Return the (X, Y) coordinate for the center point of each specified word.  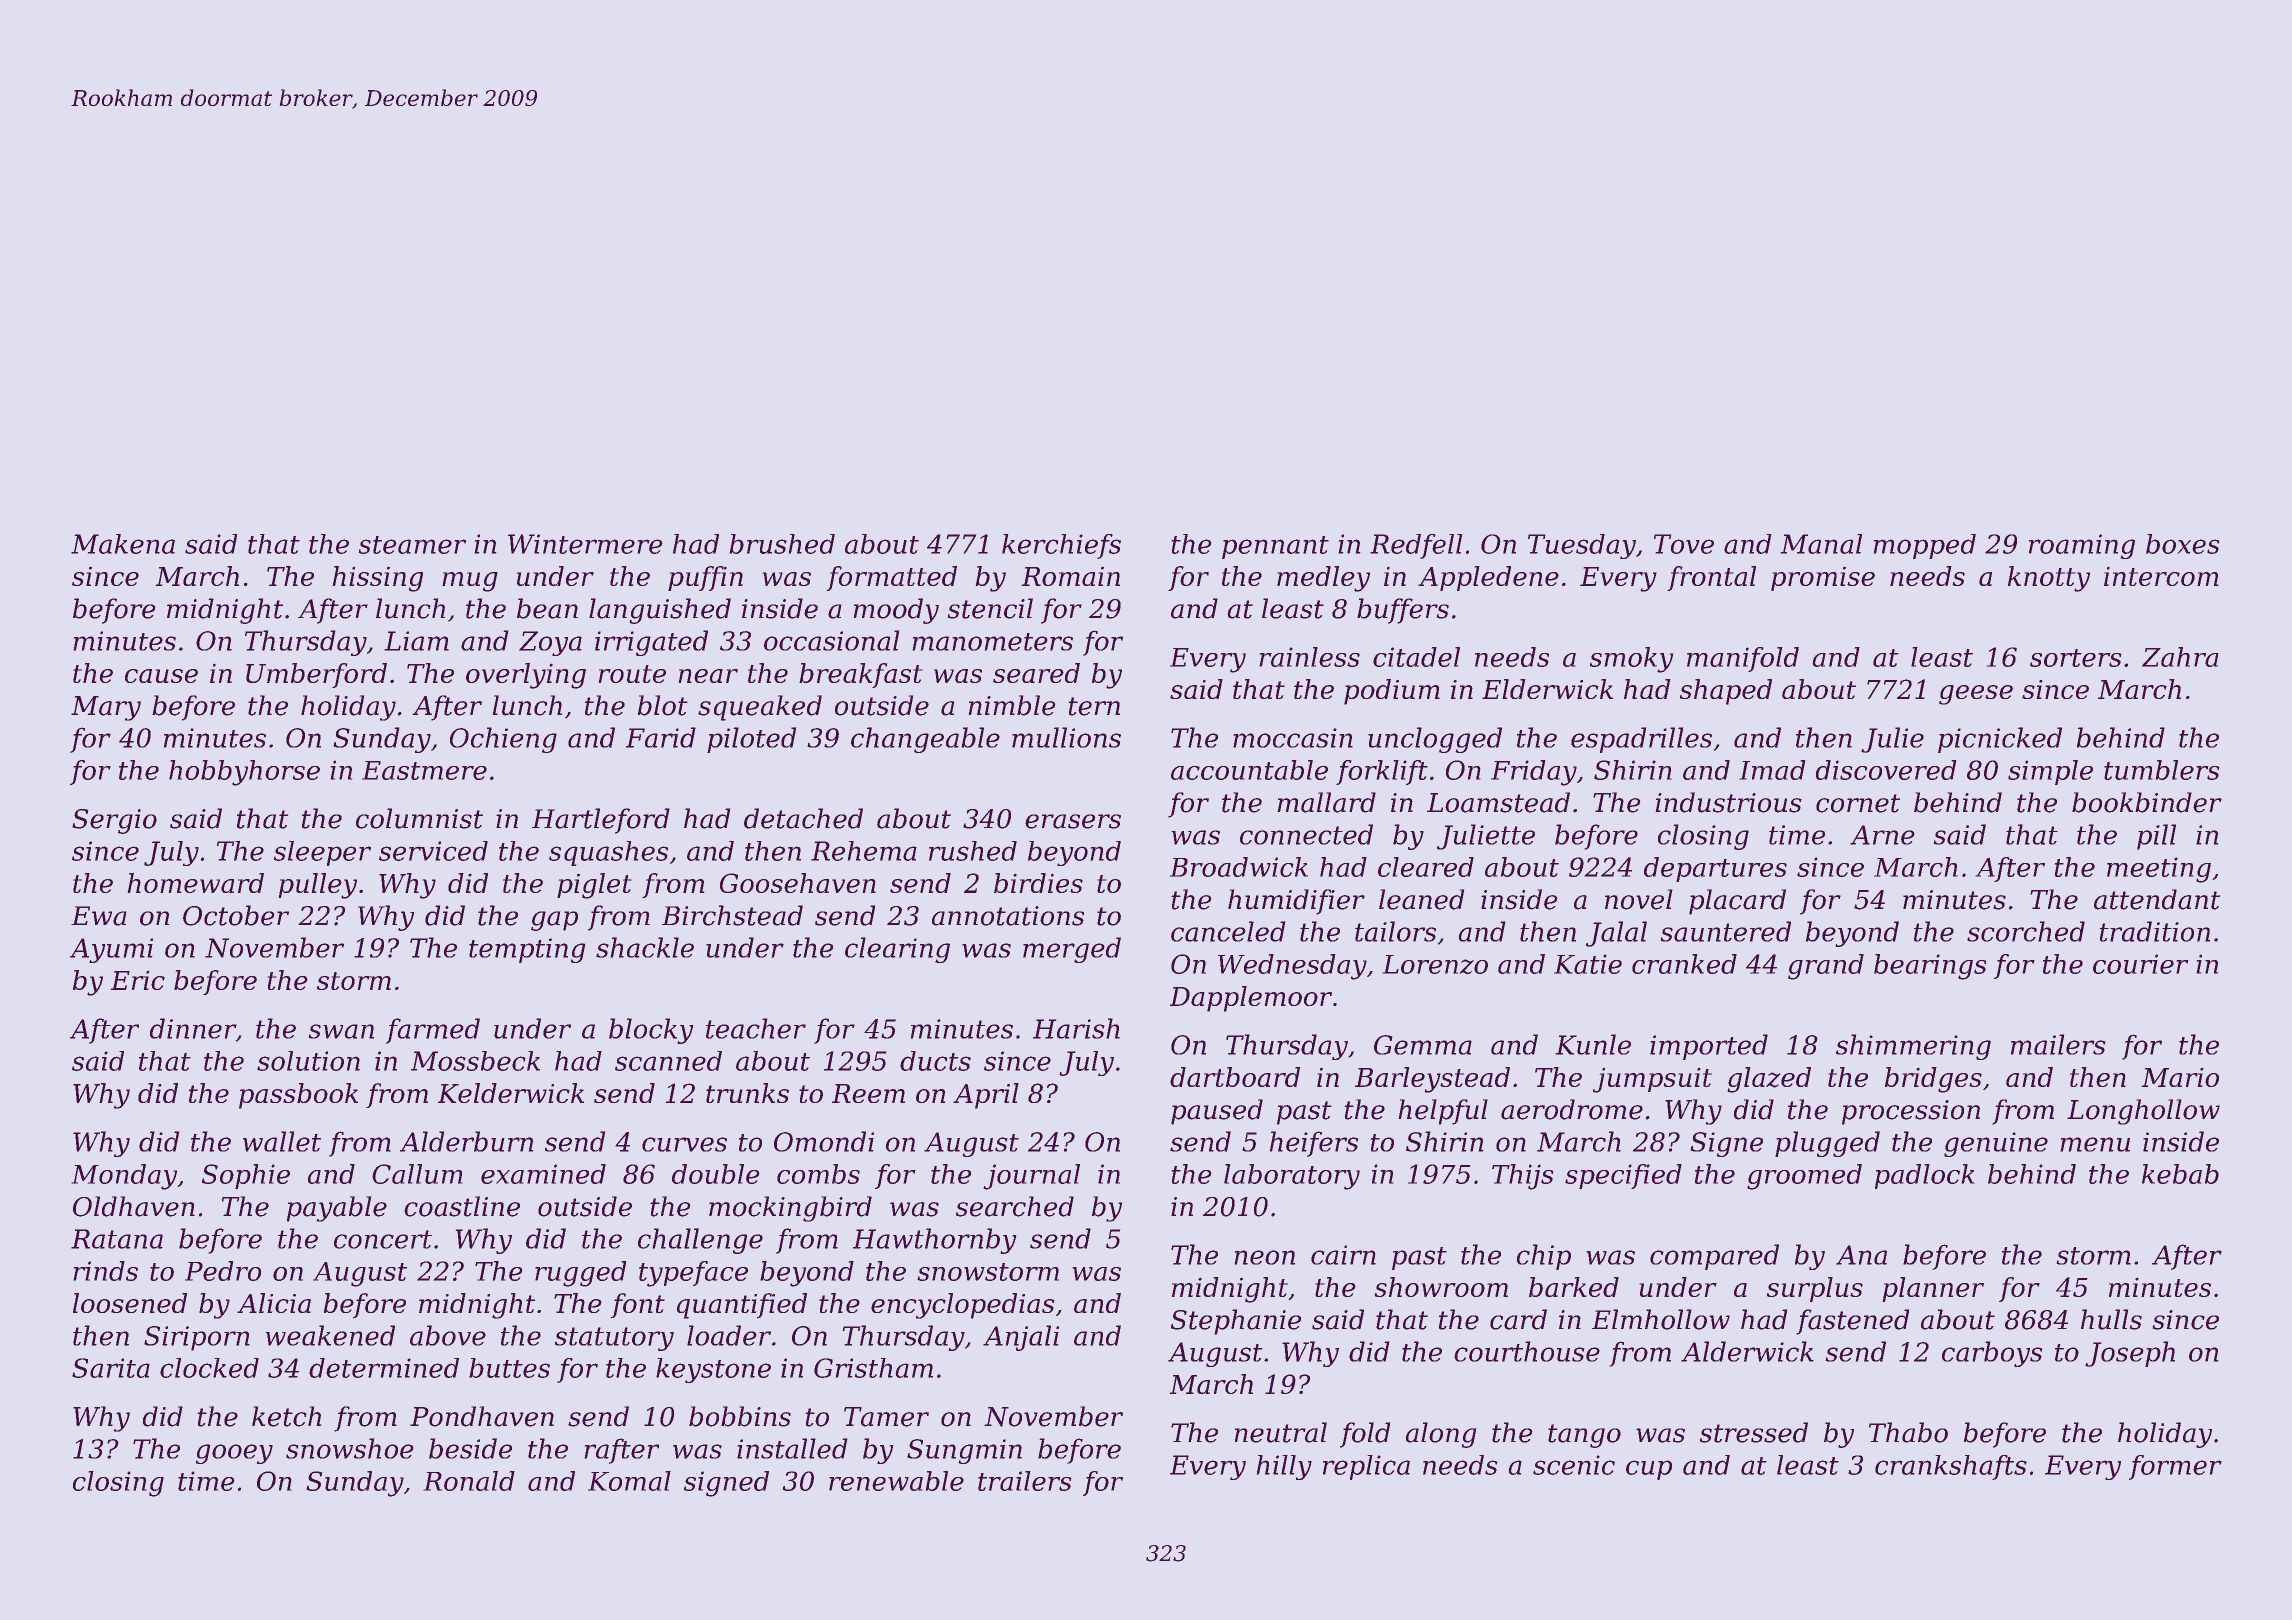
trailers (1025, 1481)
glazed (1769, 1080)
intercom (2161, 576)
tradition (2154, 931)
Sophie (246, 1176)
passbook (298, 1096)
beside (470, 1448)
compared (1714, 1257)
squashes (608, 853)
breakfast (861, 675)
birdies (1038, 883)
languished (660, 611)
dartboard (1235, 1077)
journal (1031, 1177)
